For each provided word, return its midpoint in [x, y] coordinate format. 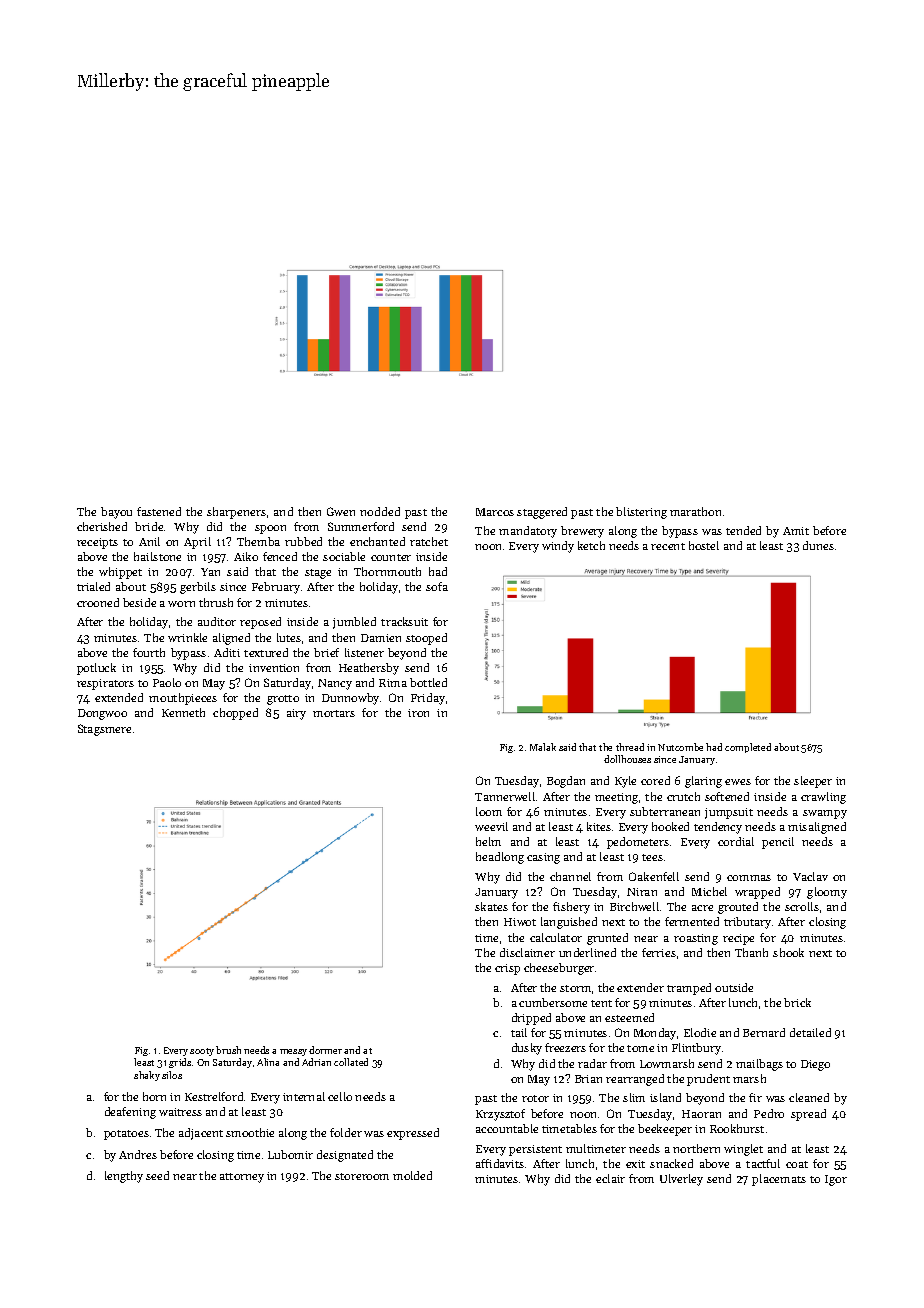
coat [797, 1164]
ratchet [429, 541]
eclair [610, 1178]
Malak [543, 747]
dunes [818, 545]
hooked [670, 826]
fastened [159, 511]
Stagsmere [104, 730]
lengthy [124, 1177]
